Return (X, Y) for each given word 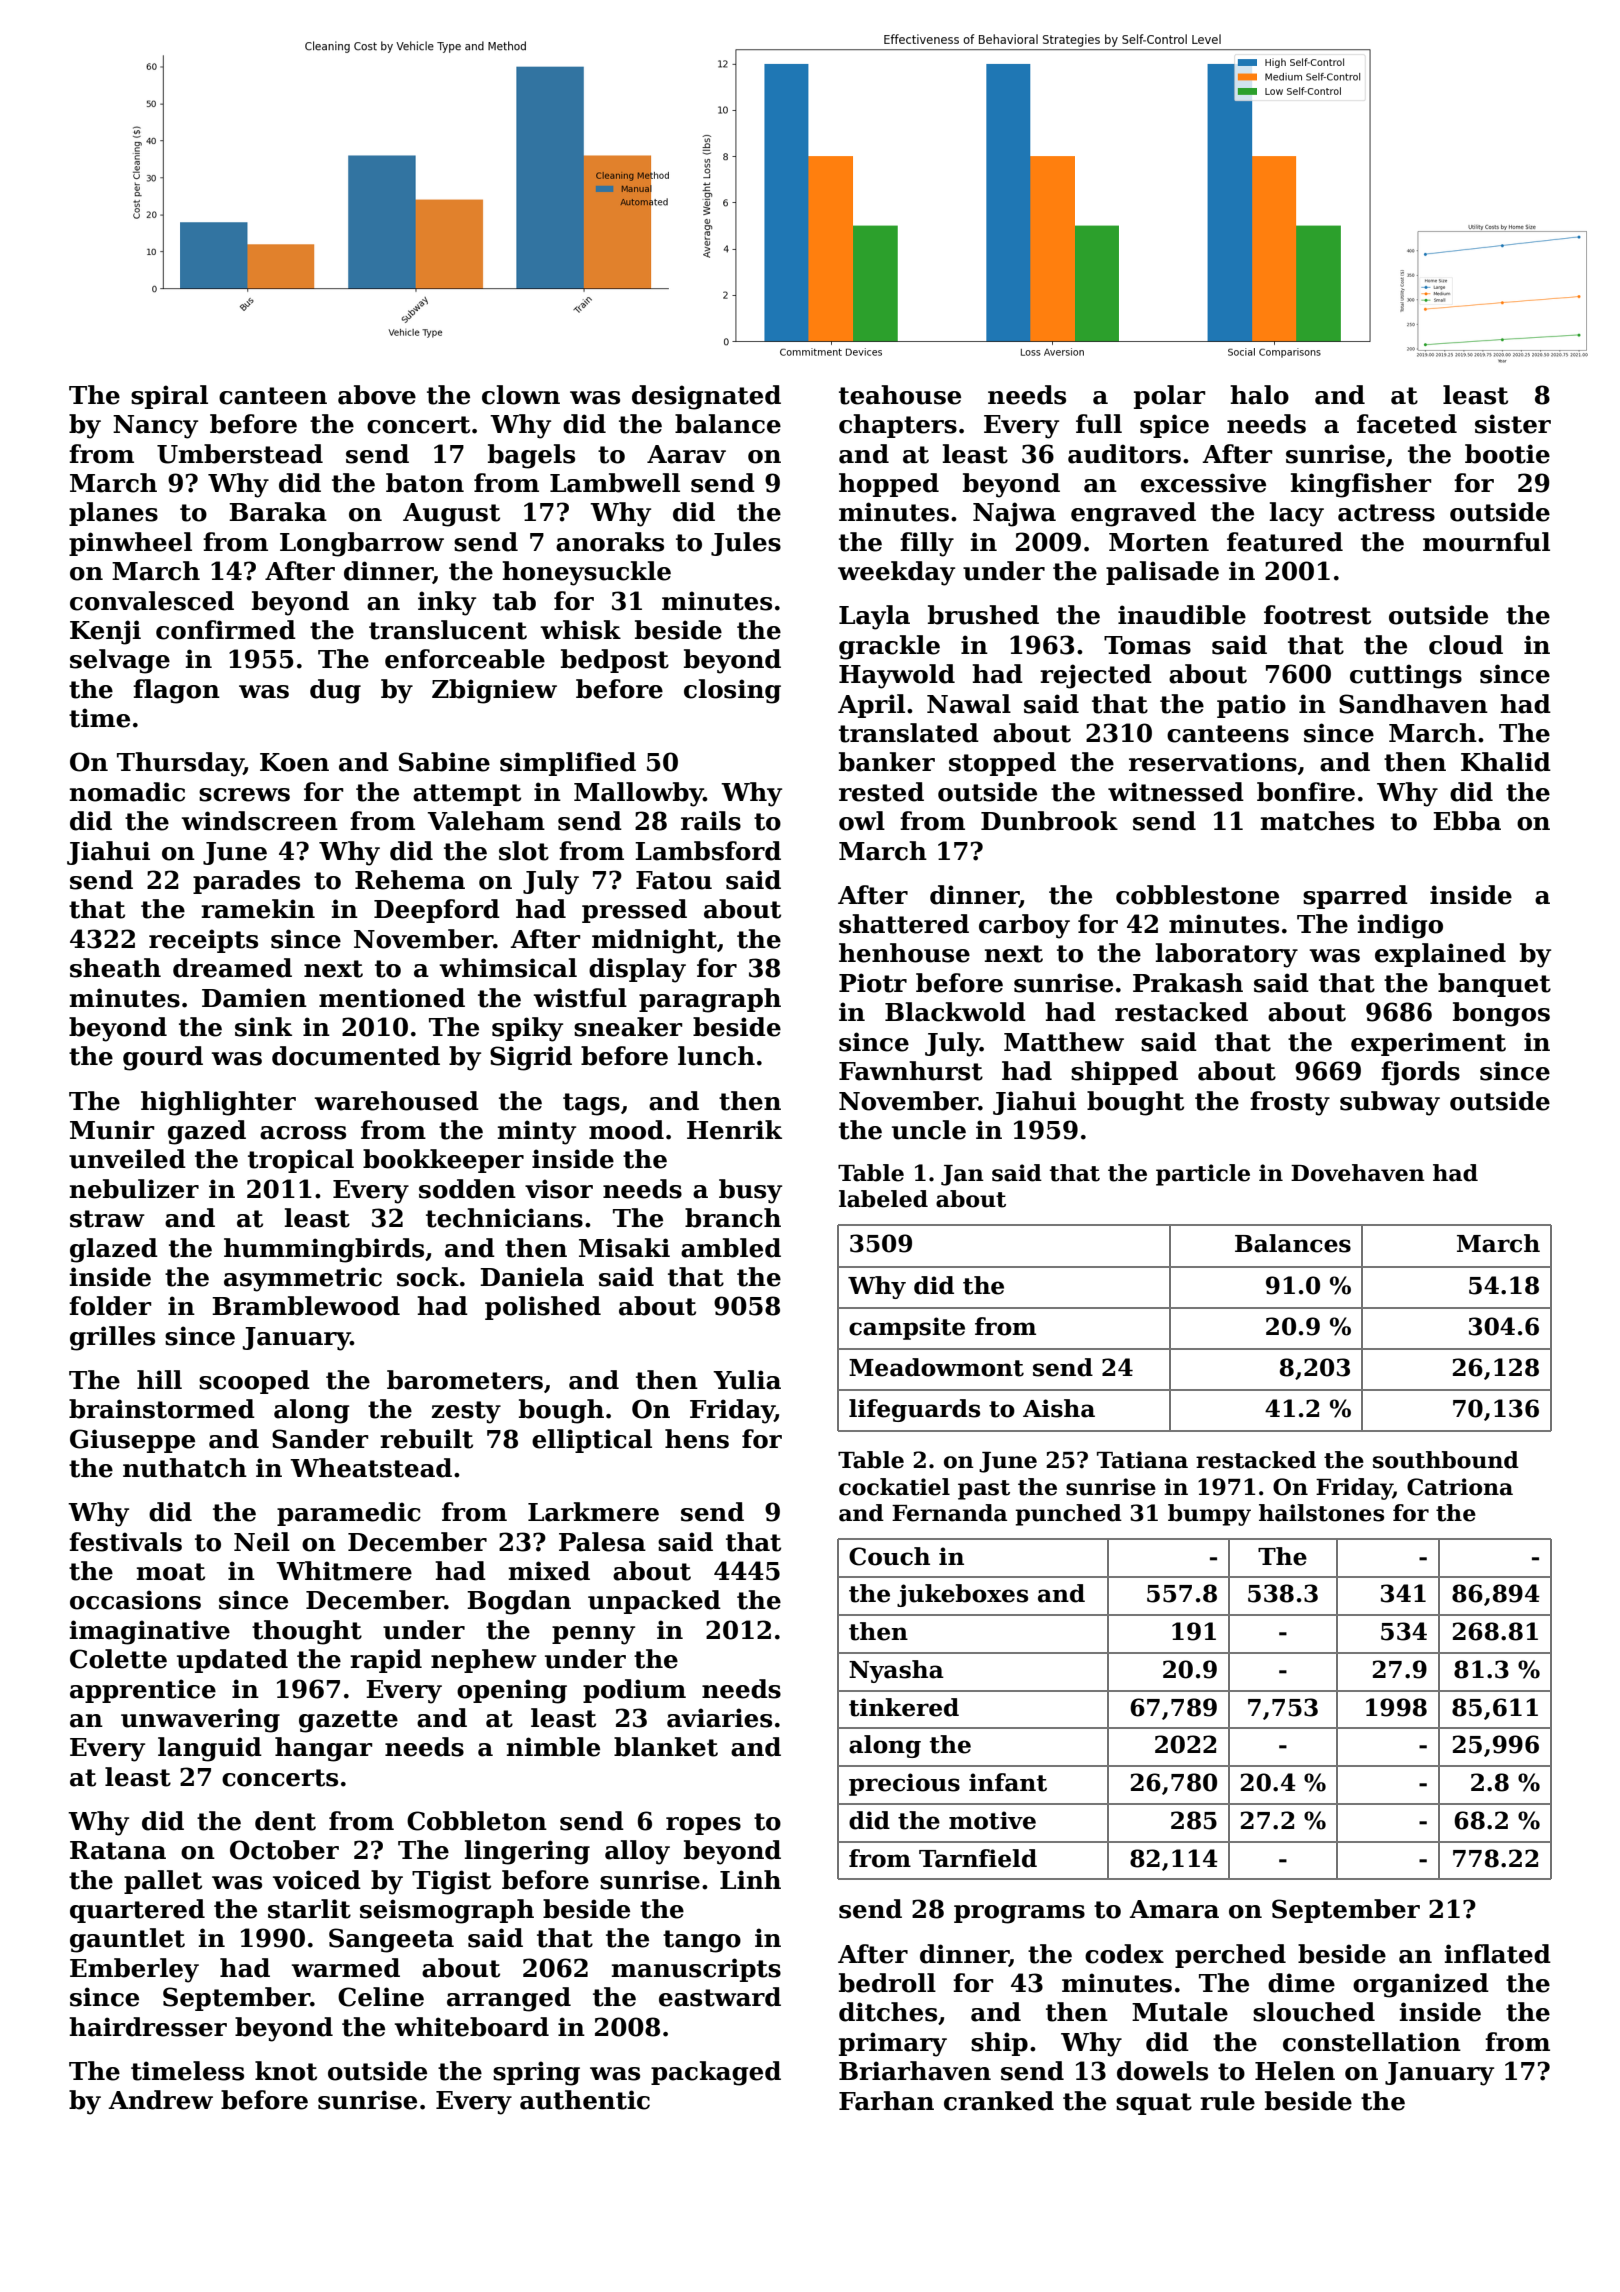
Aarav (686, 454)
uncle (929, 1130)
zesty (466, 1412)
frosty (1290, 1103)
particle (1203, 1175)
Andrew (160, 2100)
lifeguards (914, 1410)
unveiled (127, 1159)
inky (447, 603)
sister (1513, 424)
